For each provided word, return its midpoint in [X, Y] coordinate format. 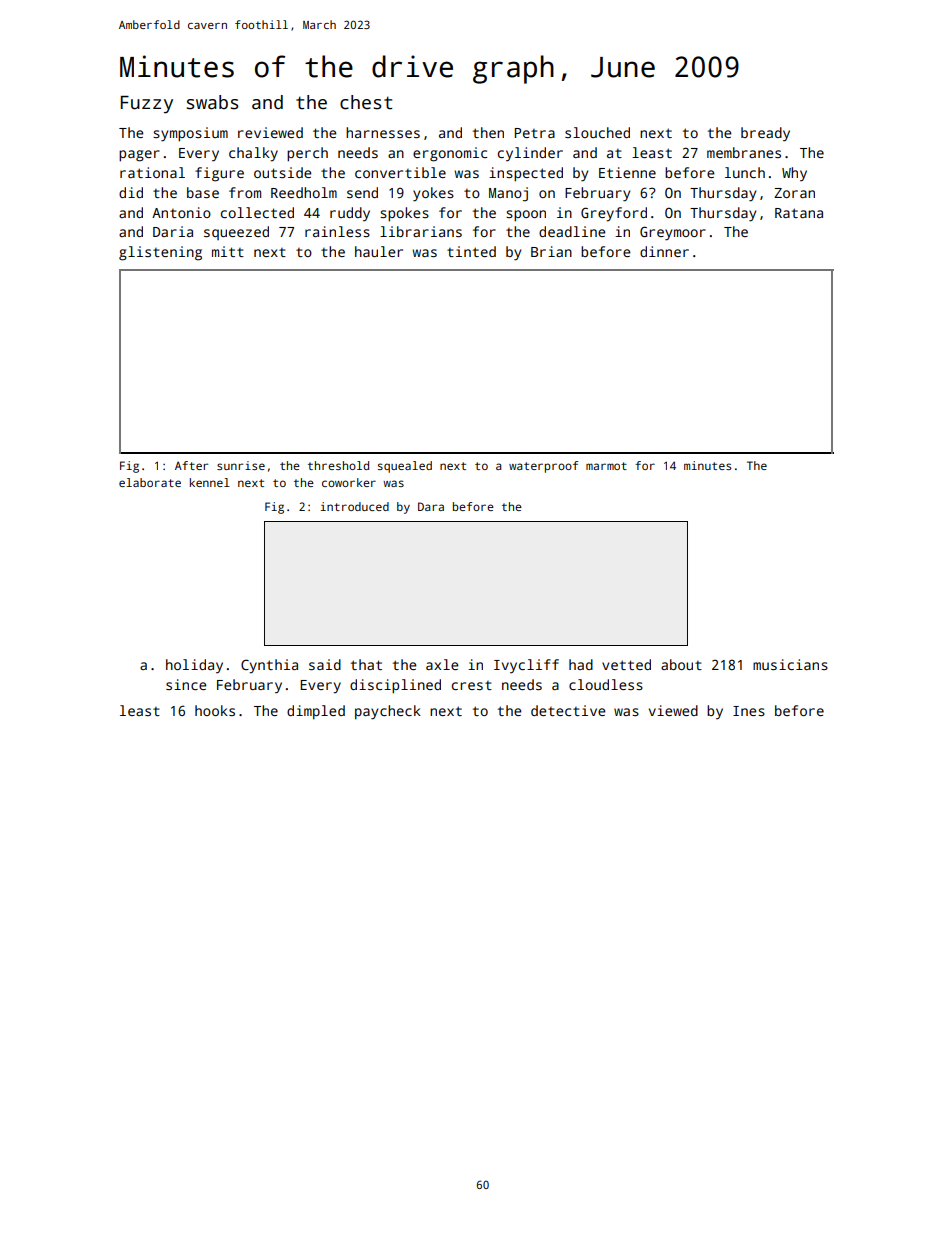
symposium [190, 134]
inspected [526, 174]
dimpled [316, 712]
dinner [664, 251]
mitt [228, 251]
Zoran [794, 193]
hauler [379, 251]
